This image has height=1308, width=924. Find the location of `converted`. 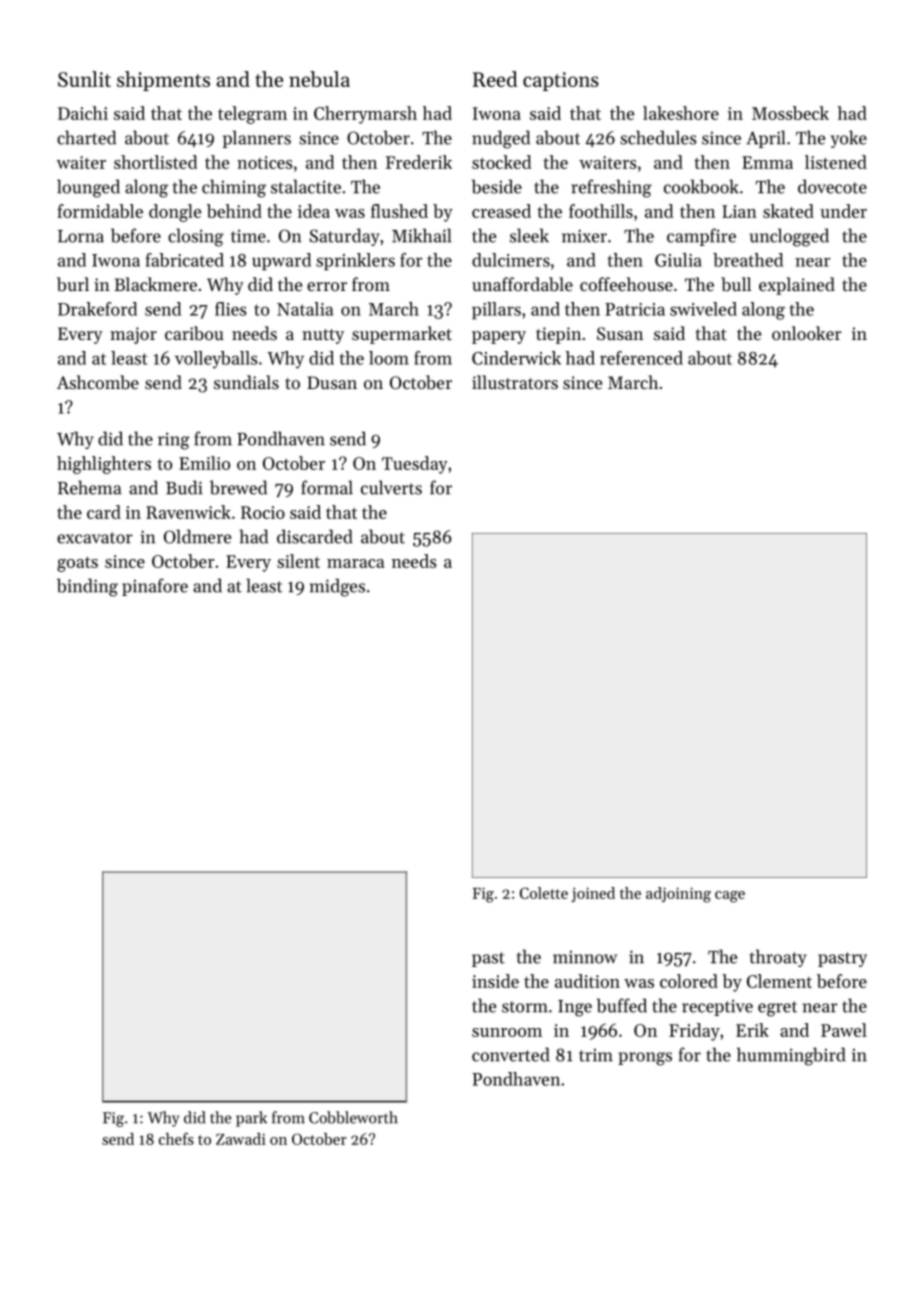

converted is located at coordinates (511, 1054).
